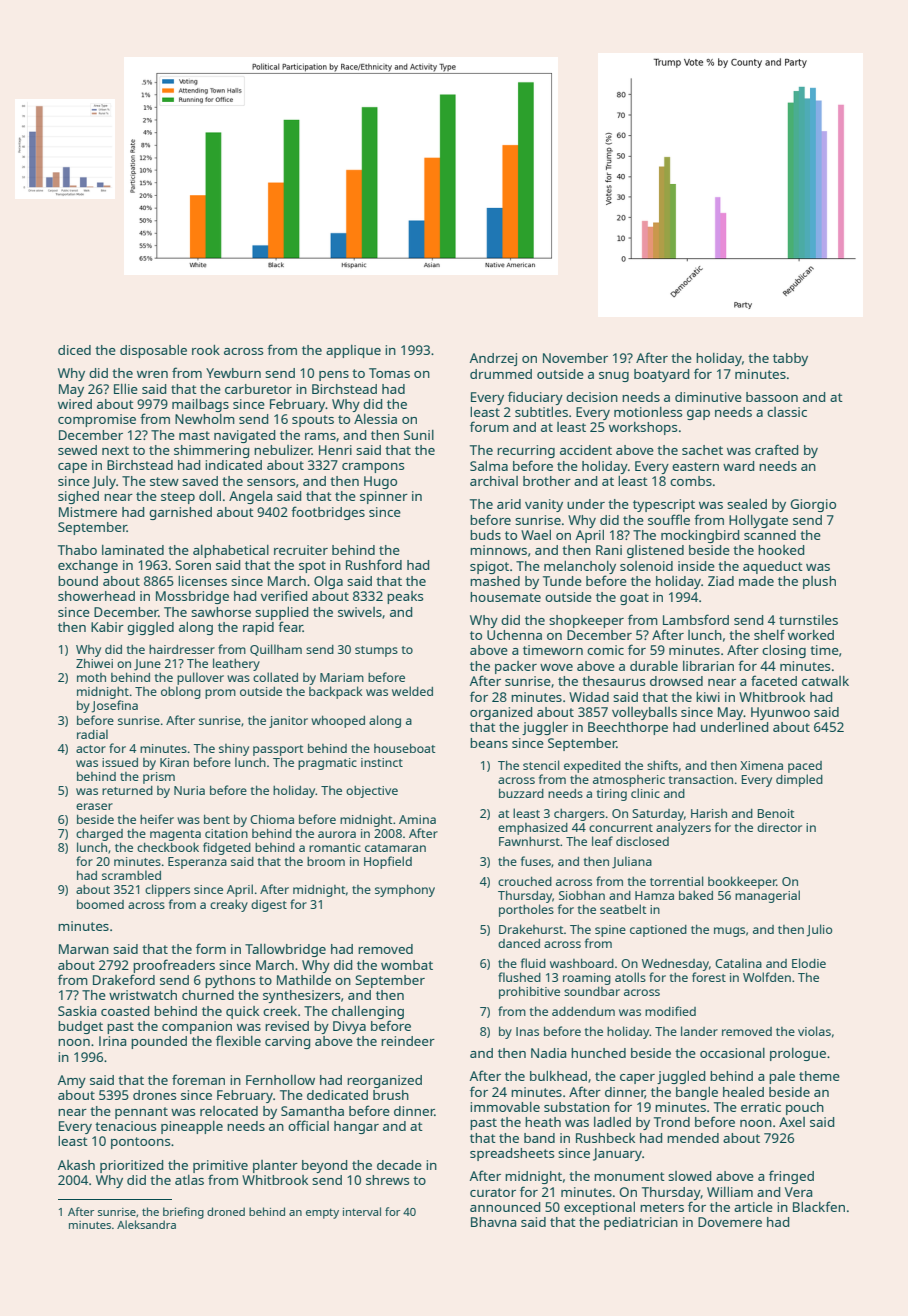 This screenshot has width=908, height=1316. What do you see at coordinates (405, 890) in the screenshot?
I see `symphony` at bounding box center [405, 890].
